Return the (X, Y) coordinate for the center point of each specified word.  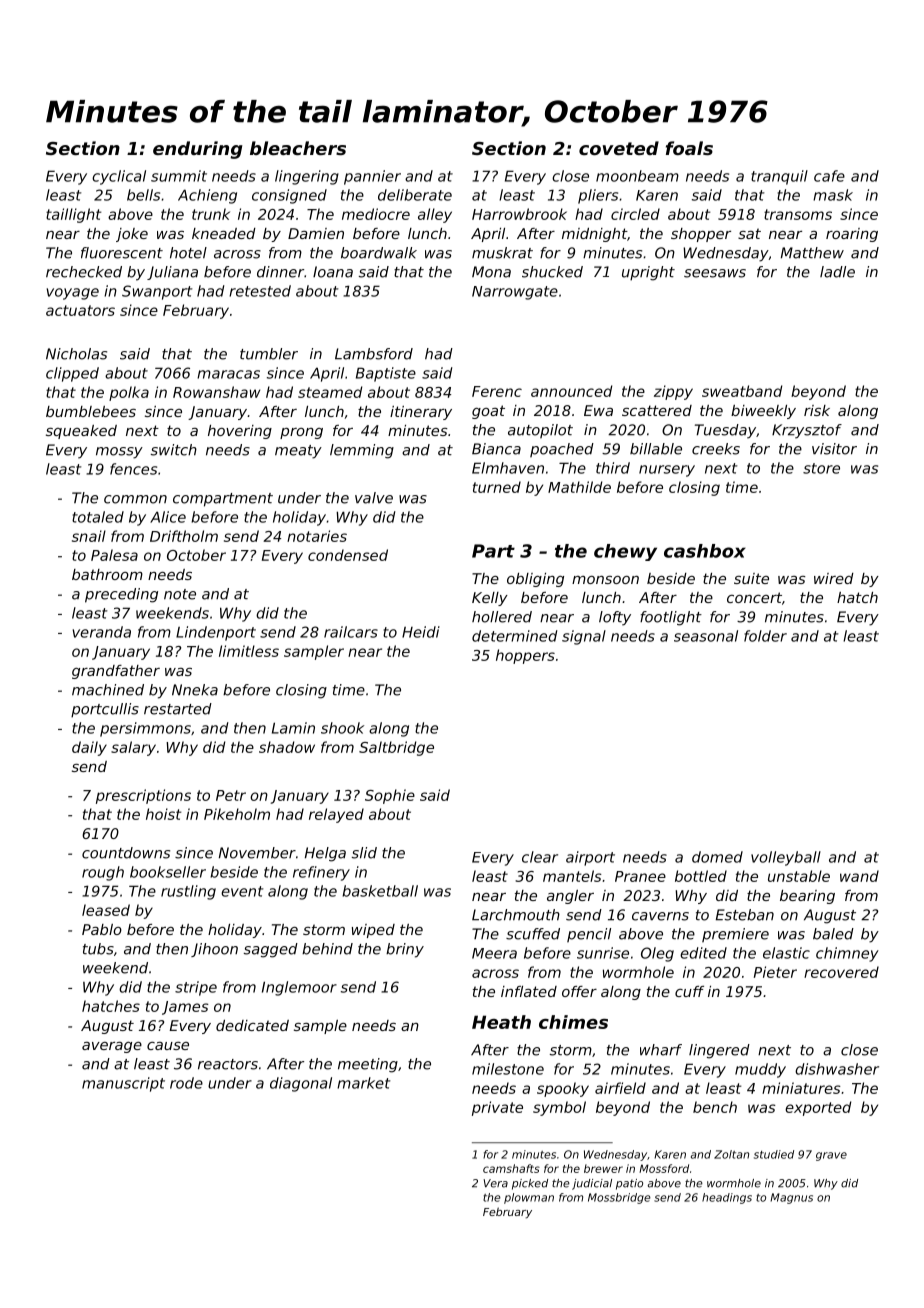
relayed (336, 815)
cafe (829, 176)
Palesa (114, 555)
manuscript (123, 1084)
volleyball (786, 858)
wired (834, 578)
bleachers (298, 148)
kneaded (224, 233)
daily (89, 748)
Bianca (496, 449)
